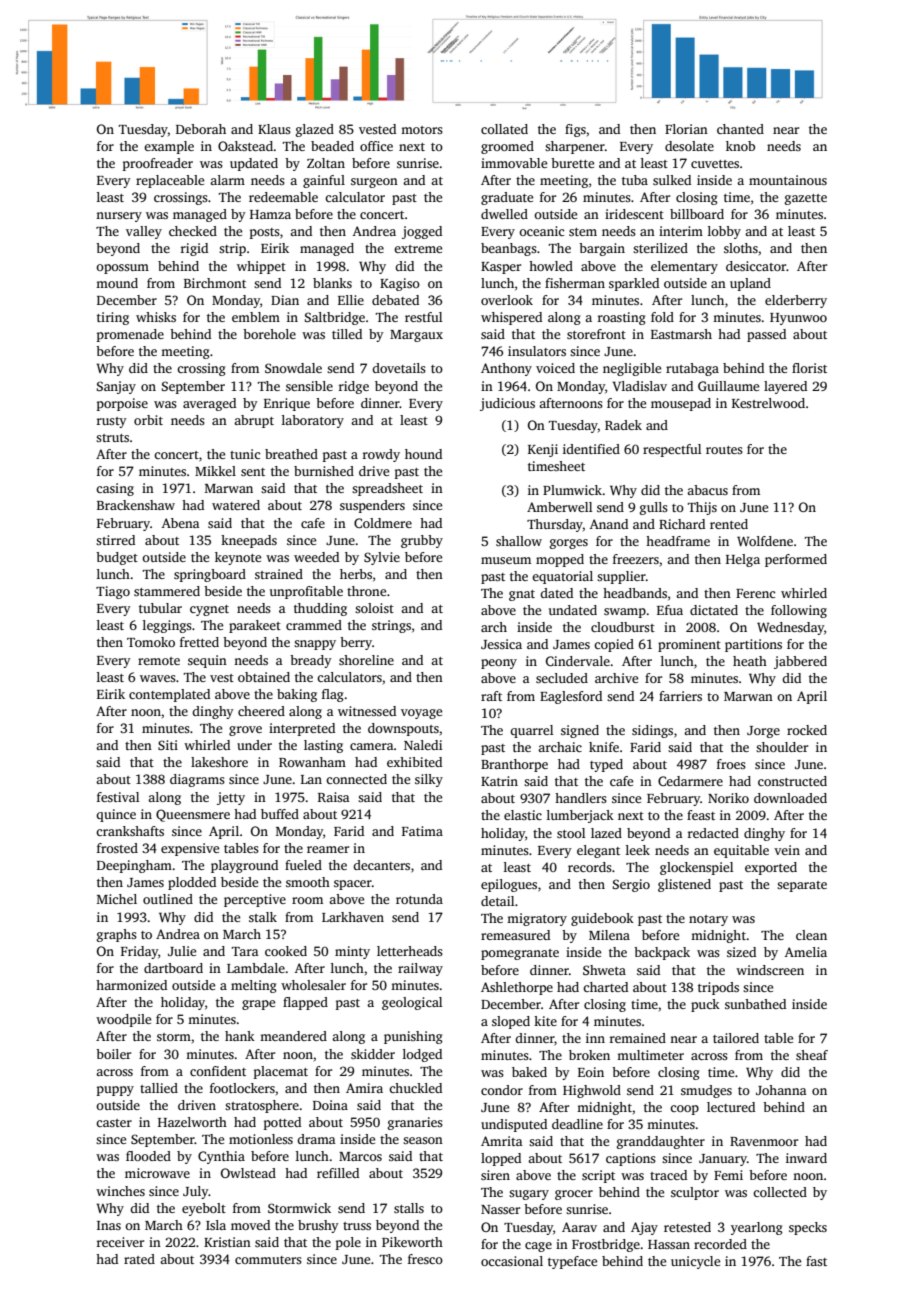  Describe the element at coordinates (236, 505) in the image. I see `watered` at that location.
